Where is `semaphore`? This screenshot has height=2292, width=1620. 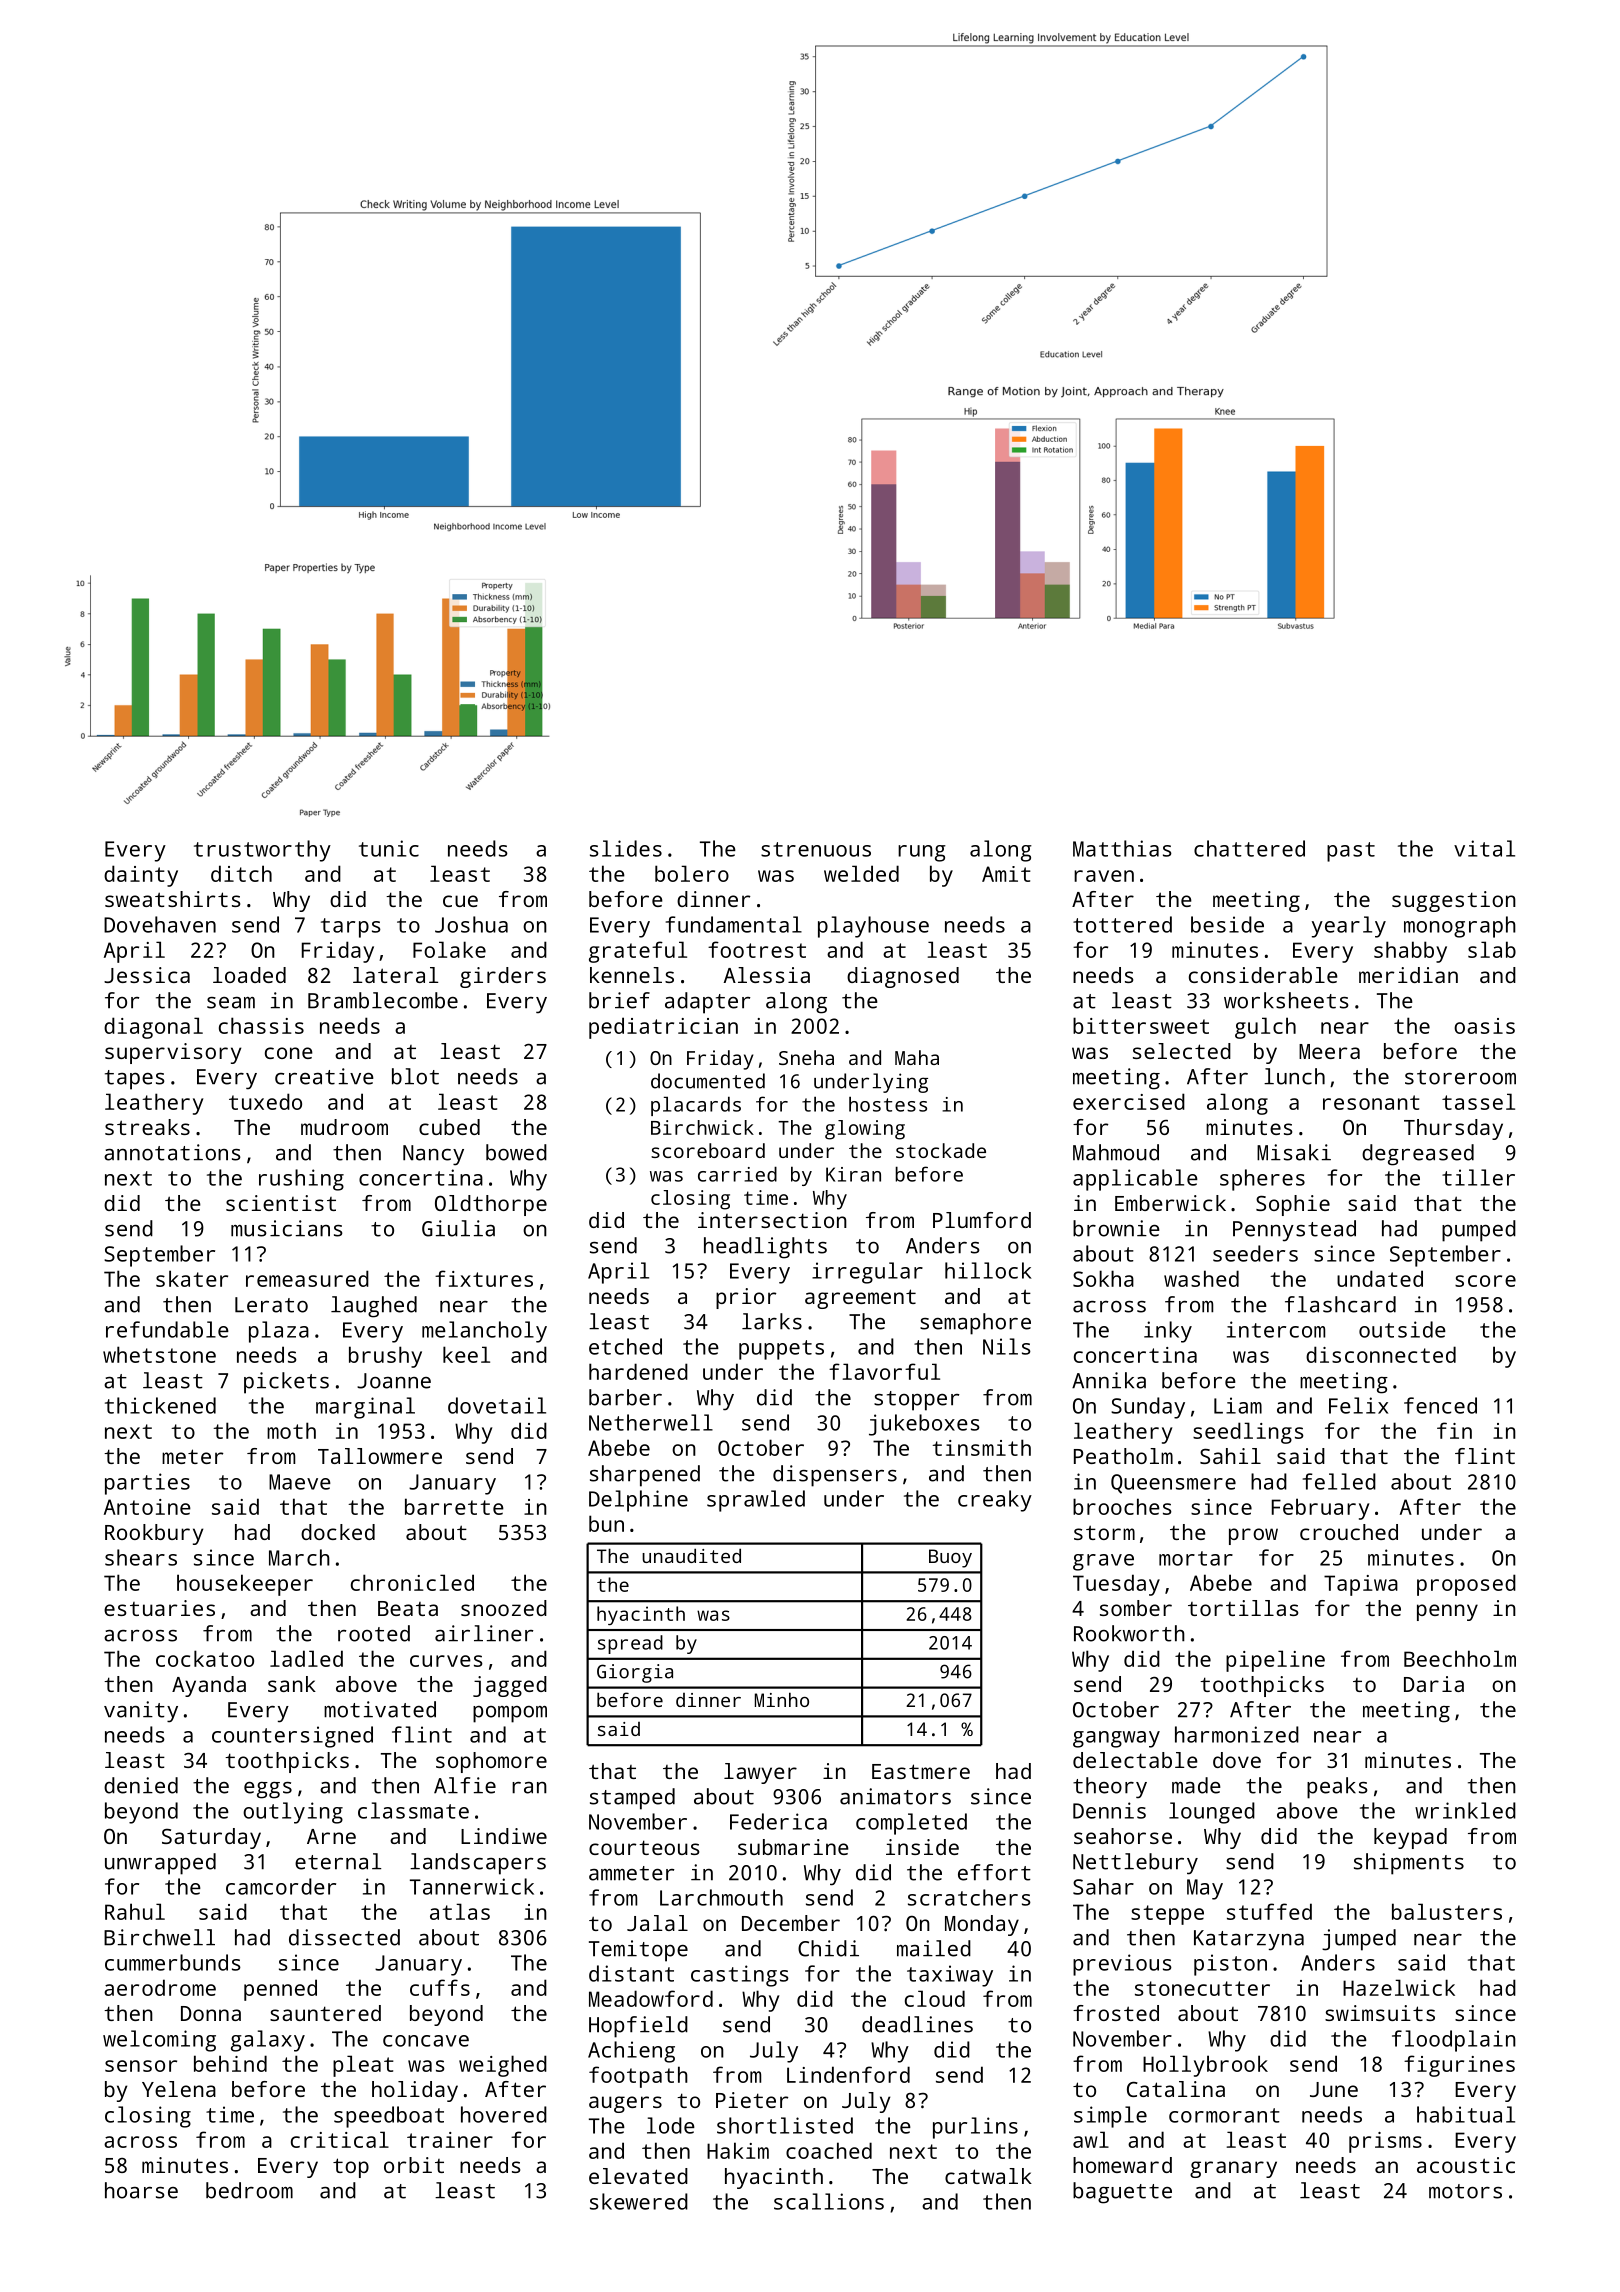 semaphore is located at coordinates (975, 1324).
